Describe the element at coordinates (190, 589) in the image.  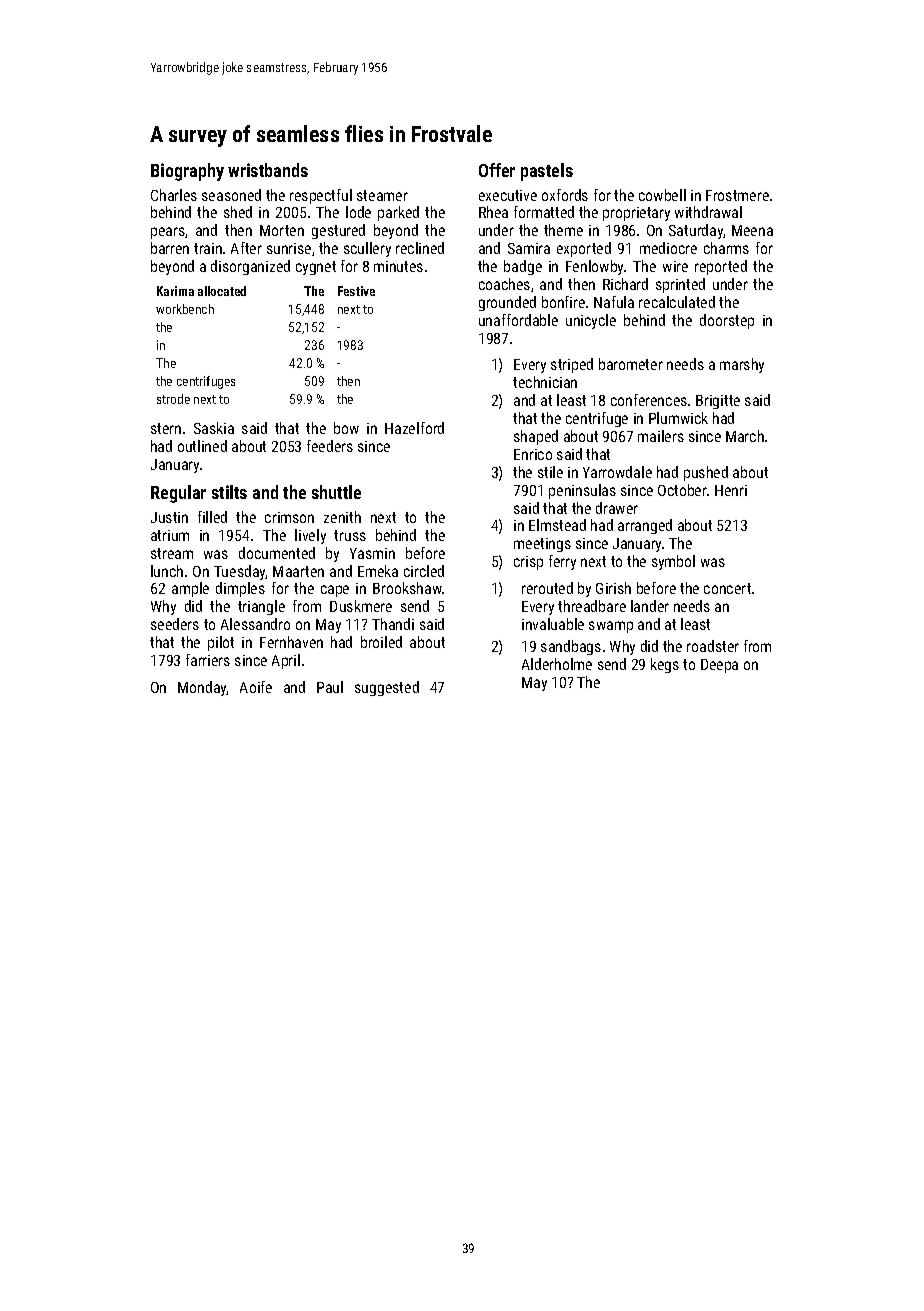
I see `ample` at that location.
